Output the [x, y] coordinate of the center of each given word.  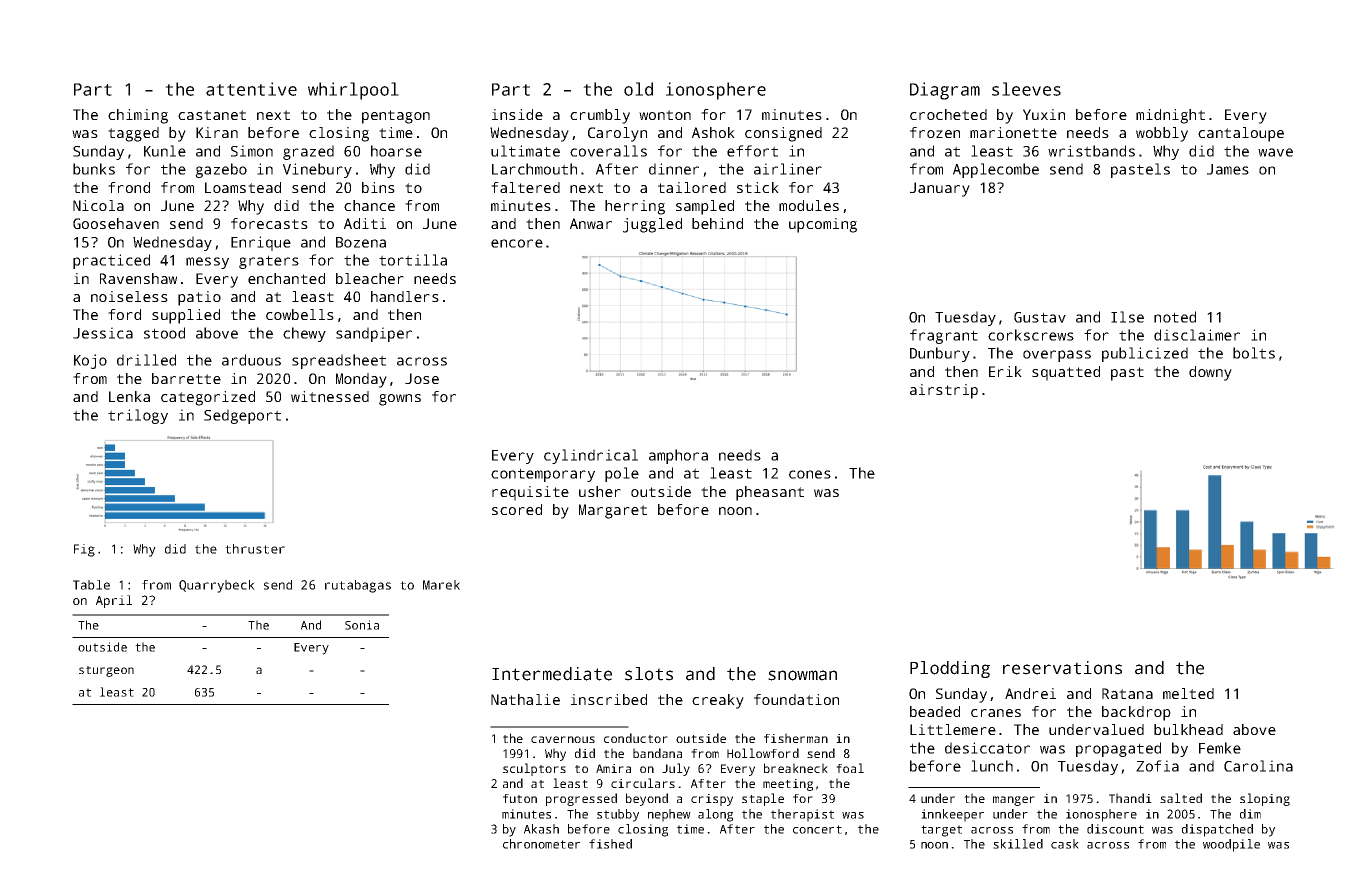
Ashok [713, 132]
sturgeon [106, 671]
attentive [251, 89]
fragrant [944, 336]
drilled [146, 360]
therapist [802, 815]
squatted [1066, 373]
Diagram [945, 91]
